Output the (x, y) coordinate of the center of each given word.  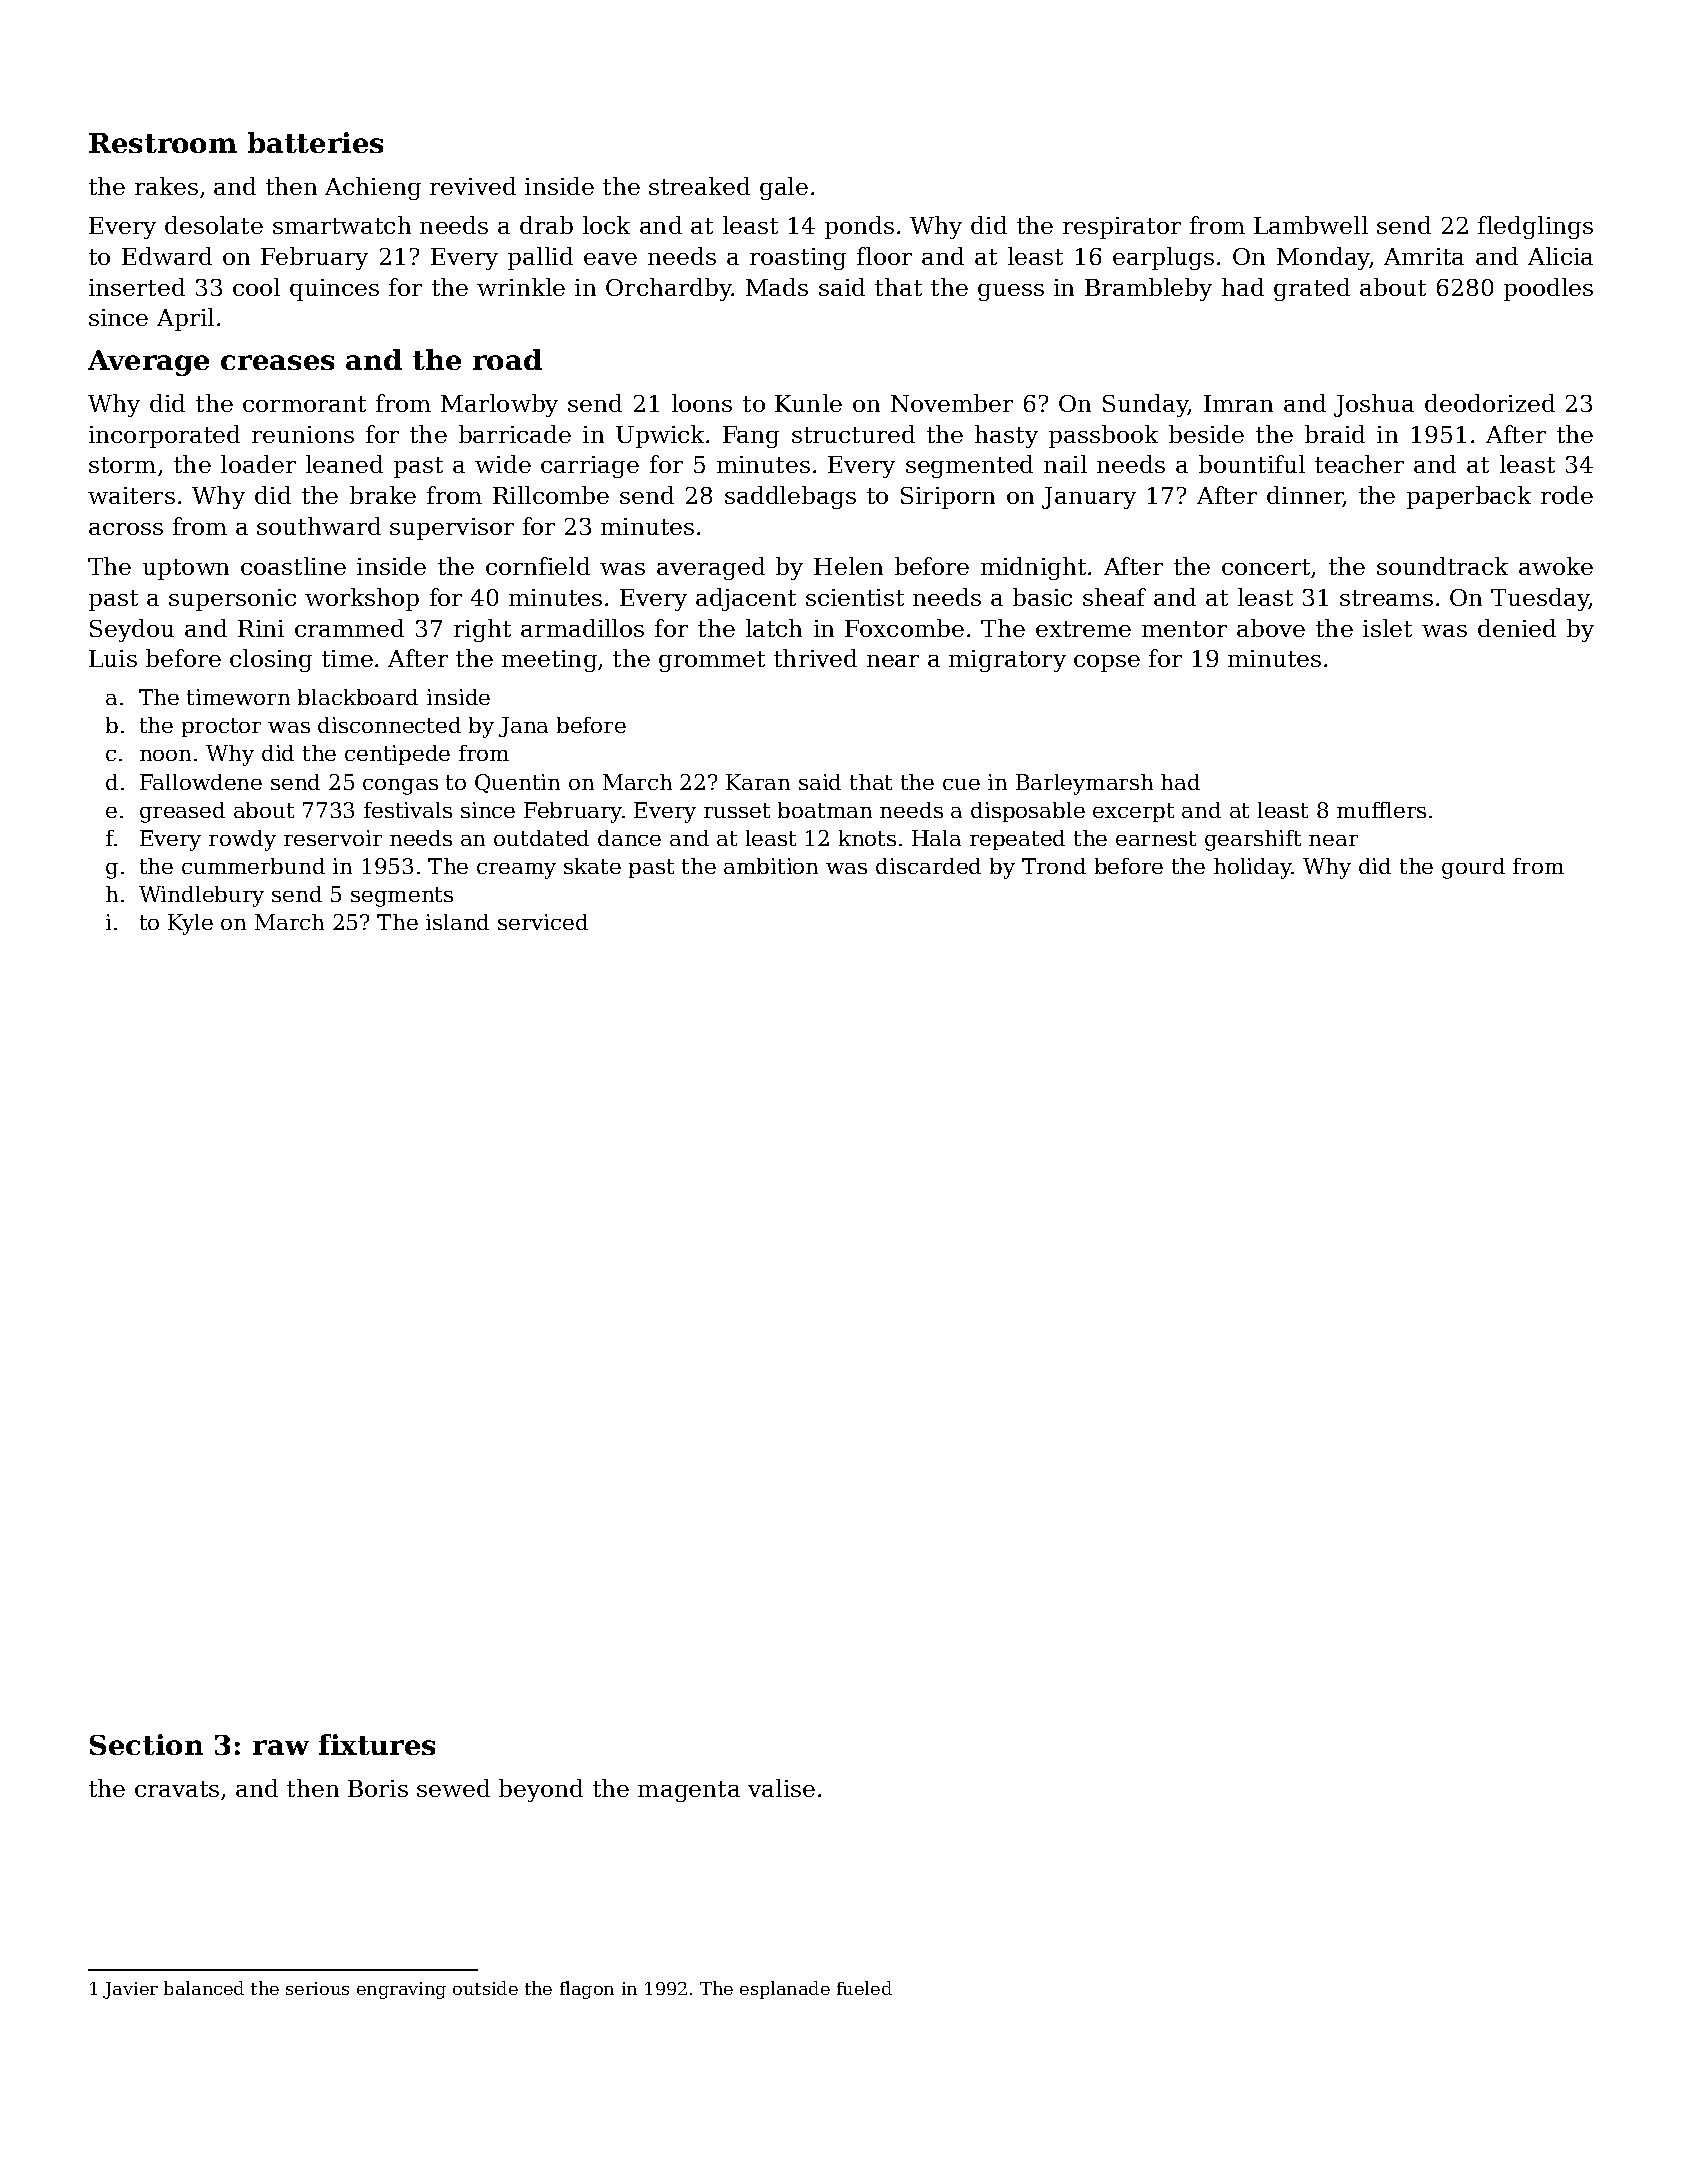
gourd (1473, 868)
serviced (543, 922)
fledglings (1535, 227)
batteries (315, 142)
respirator (1122, 228)
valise (781, 1788)
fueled (864, 1988)
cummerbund (253, 866)
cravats (177, 1789)
